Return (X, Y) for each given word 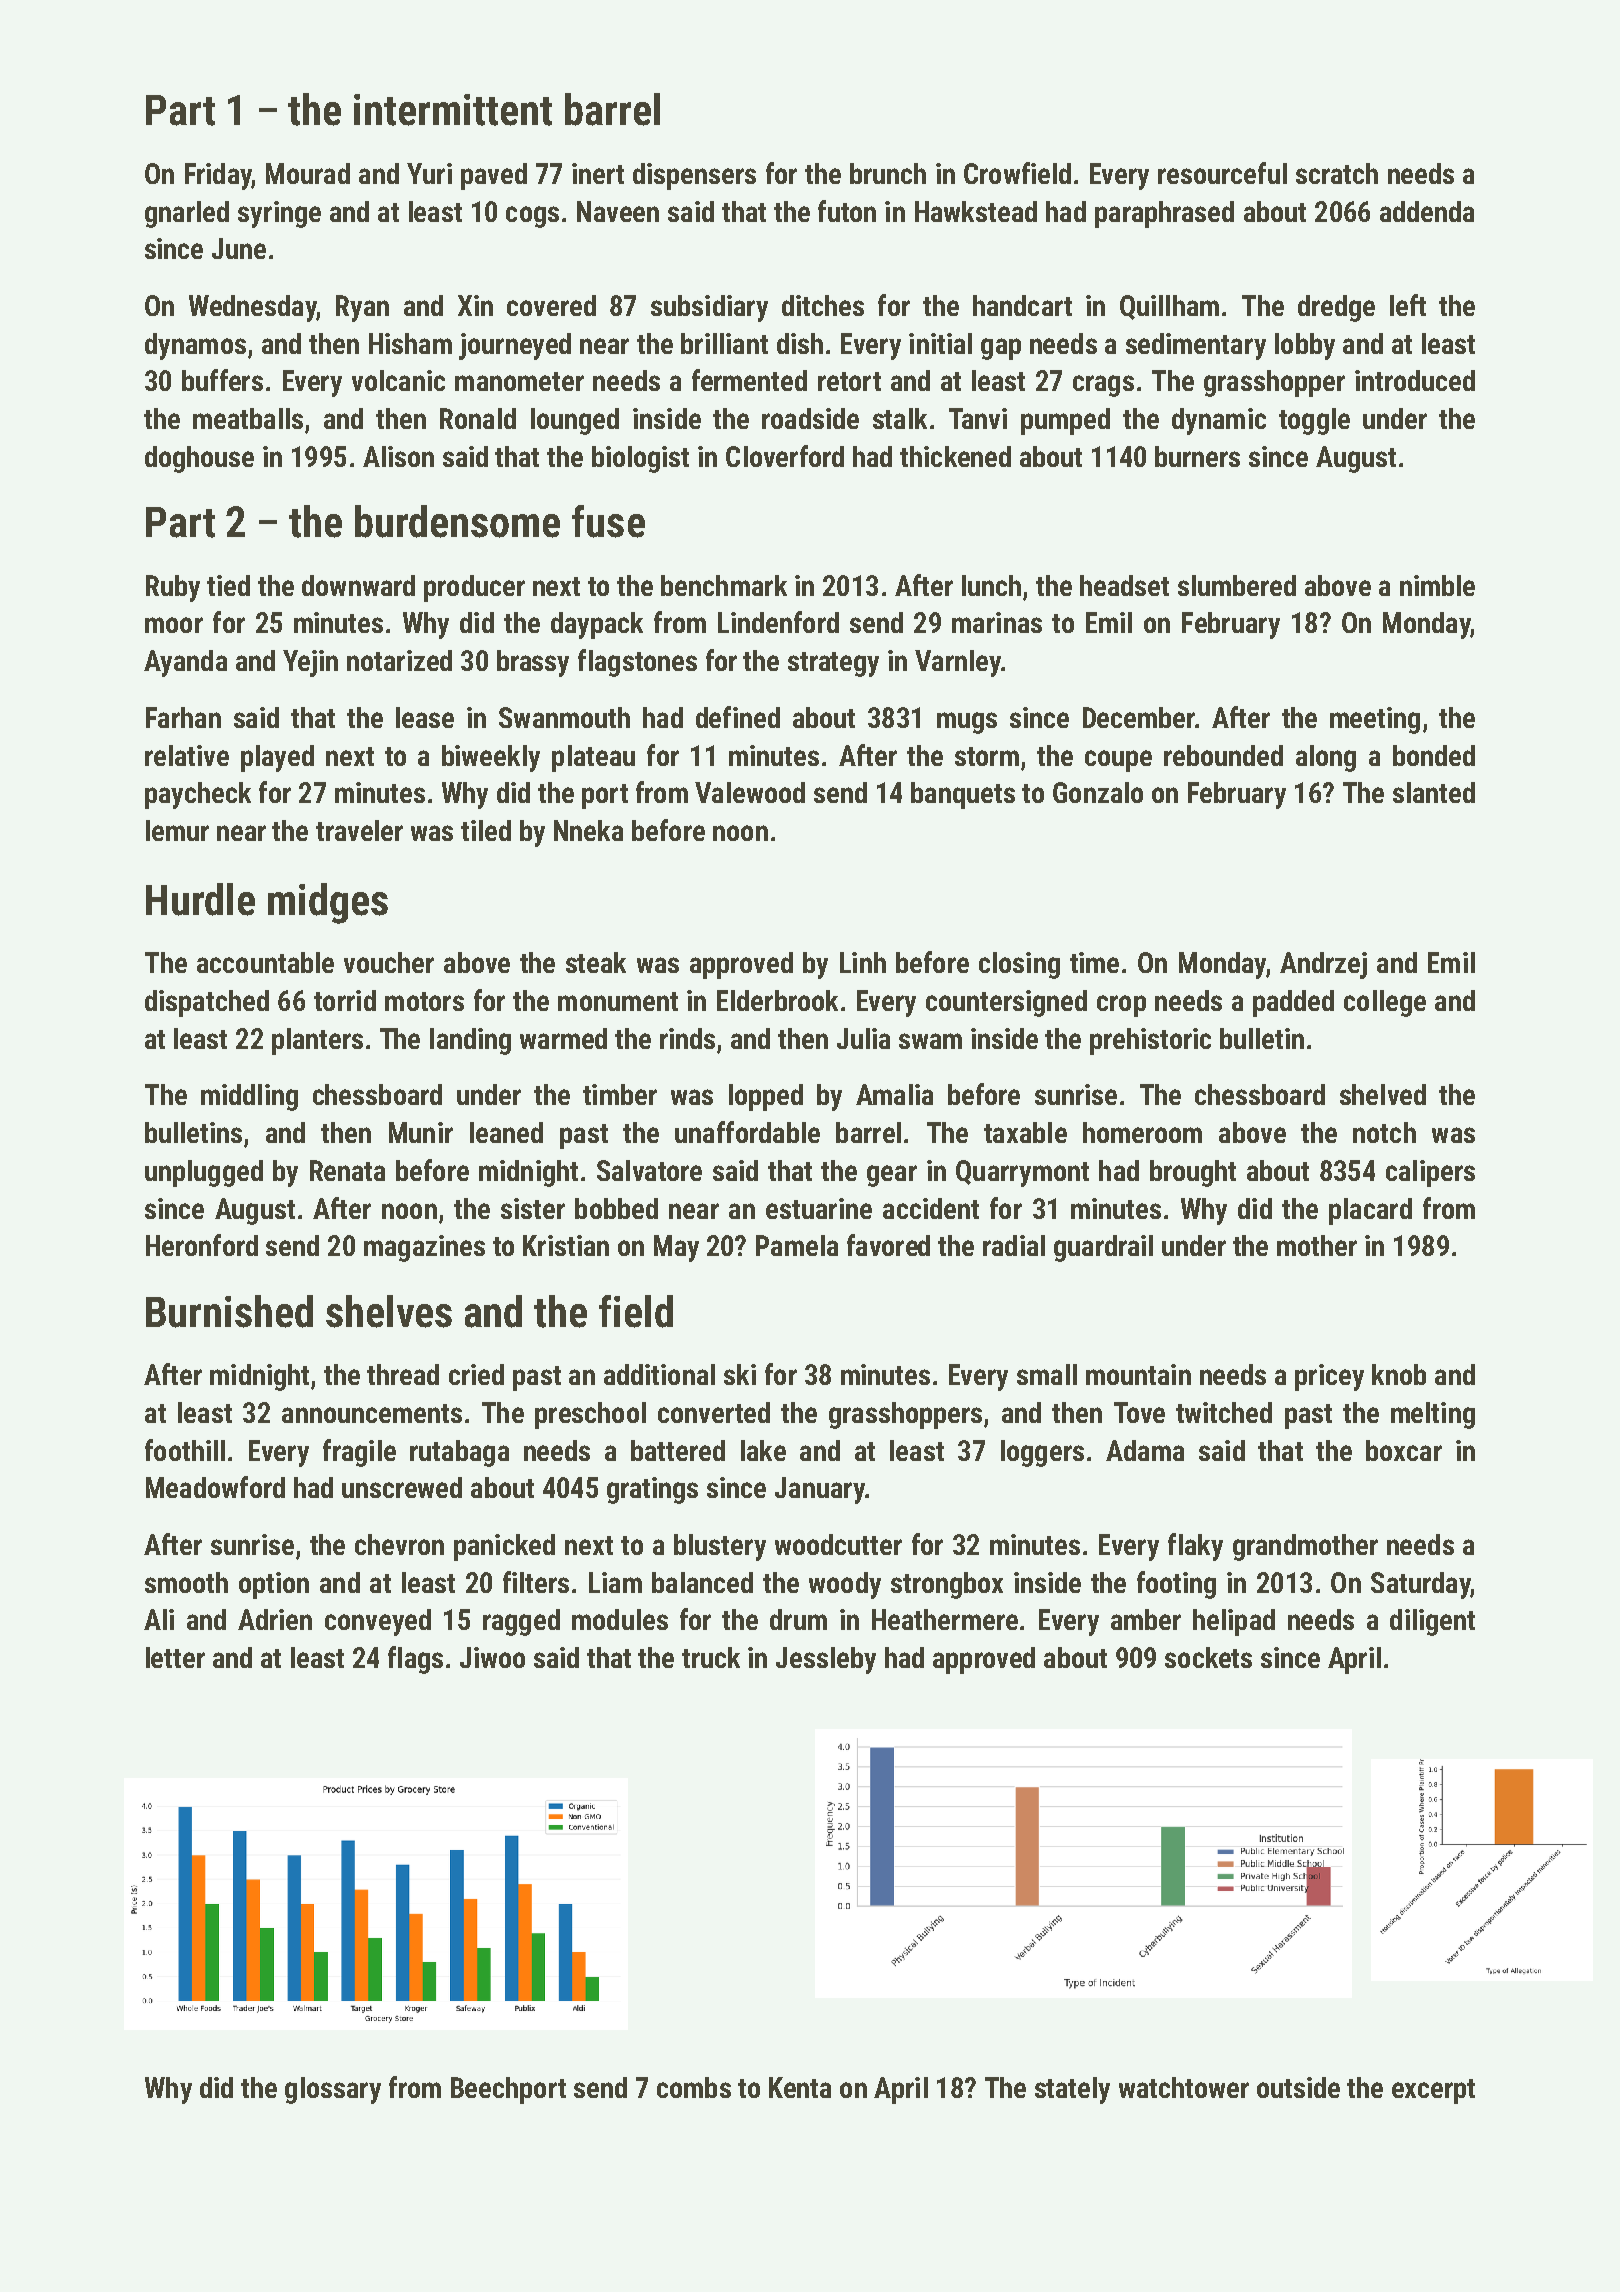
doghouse (199, 459)
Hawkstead (976, 211)
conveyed (378, 1622)
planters (317, 1041)
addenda (1427, 211)
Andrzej (1323, 965)
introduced (1415, 380)
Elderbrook (777, 1000)
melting (1433, 1415)
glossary (333, 2090)
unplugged (204, 1173)
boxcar (1404, 1450)
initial (940, 343)
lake (763, 1450)
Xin (475, 305)
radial (1014, 1245)
